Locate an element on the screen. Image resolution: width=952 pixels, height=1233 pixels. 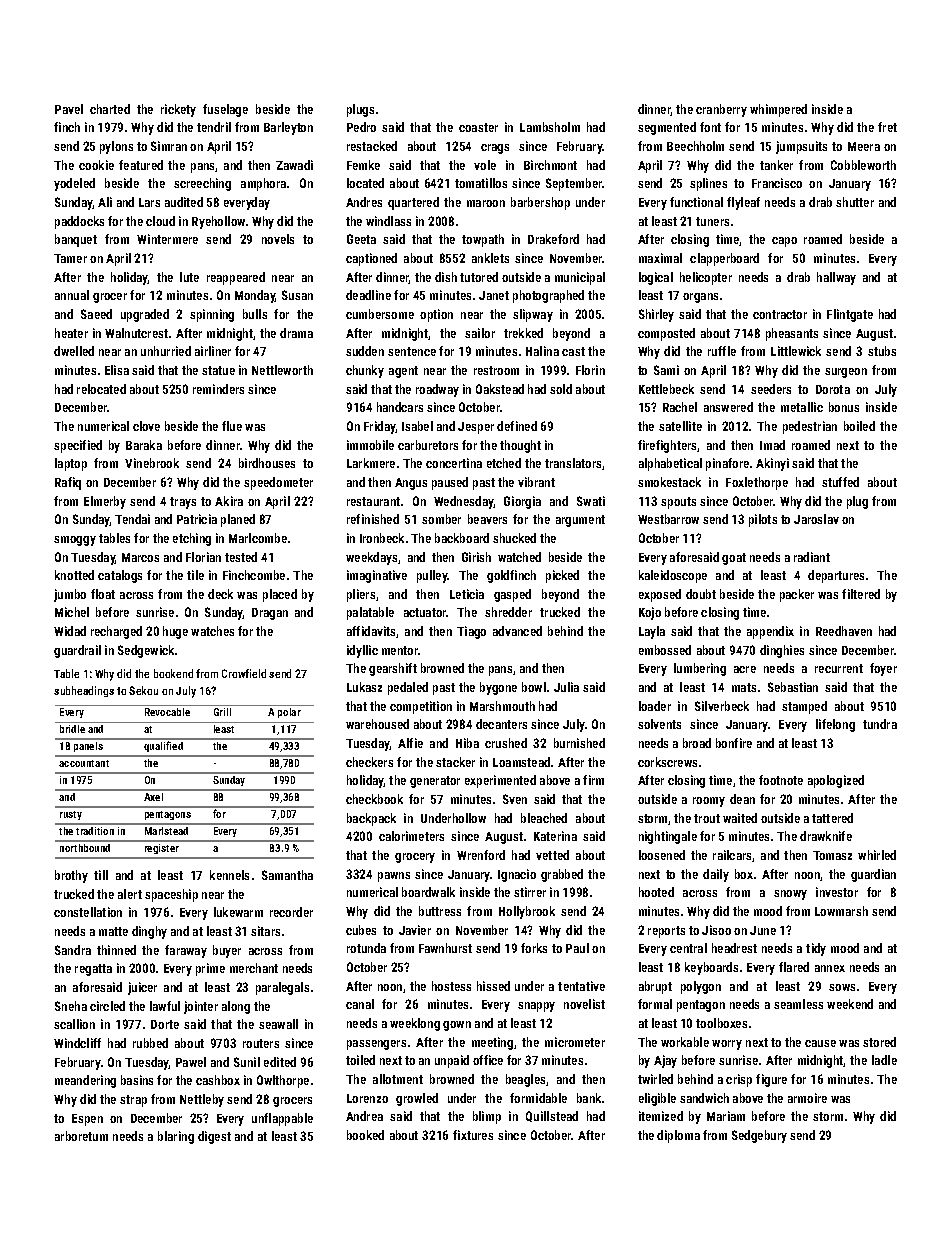
diploma is located at coordinates (678, 1136).
